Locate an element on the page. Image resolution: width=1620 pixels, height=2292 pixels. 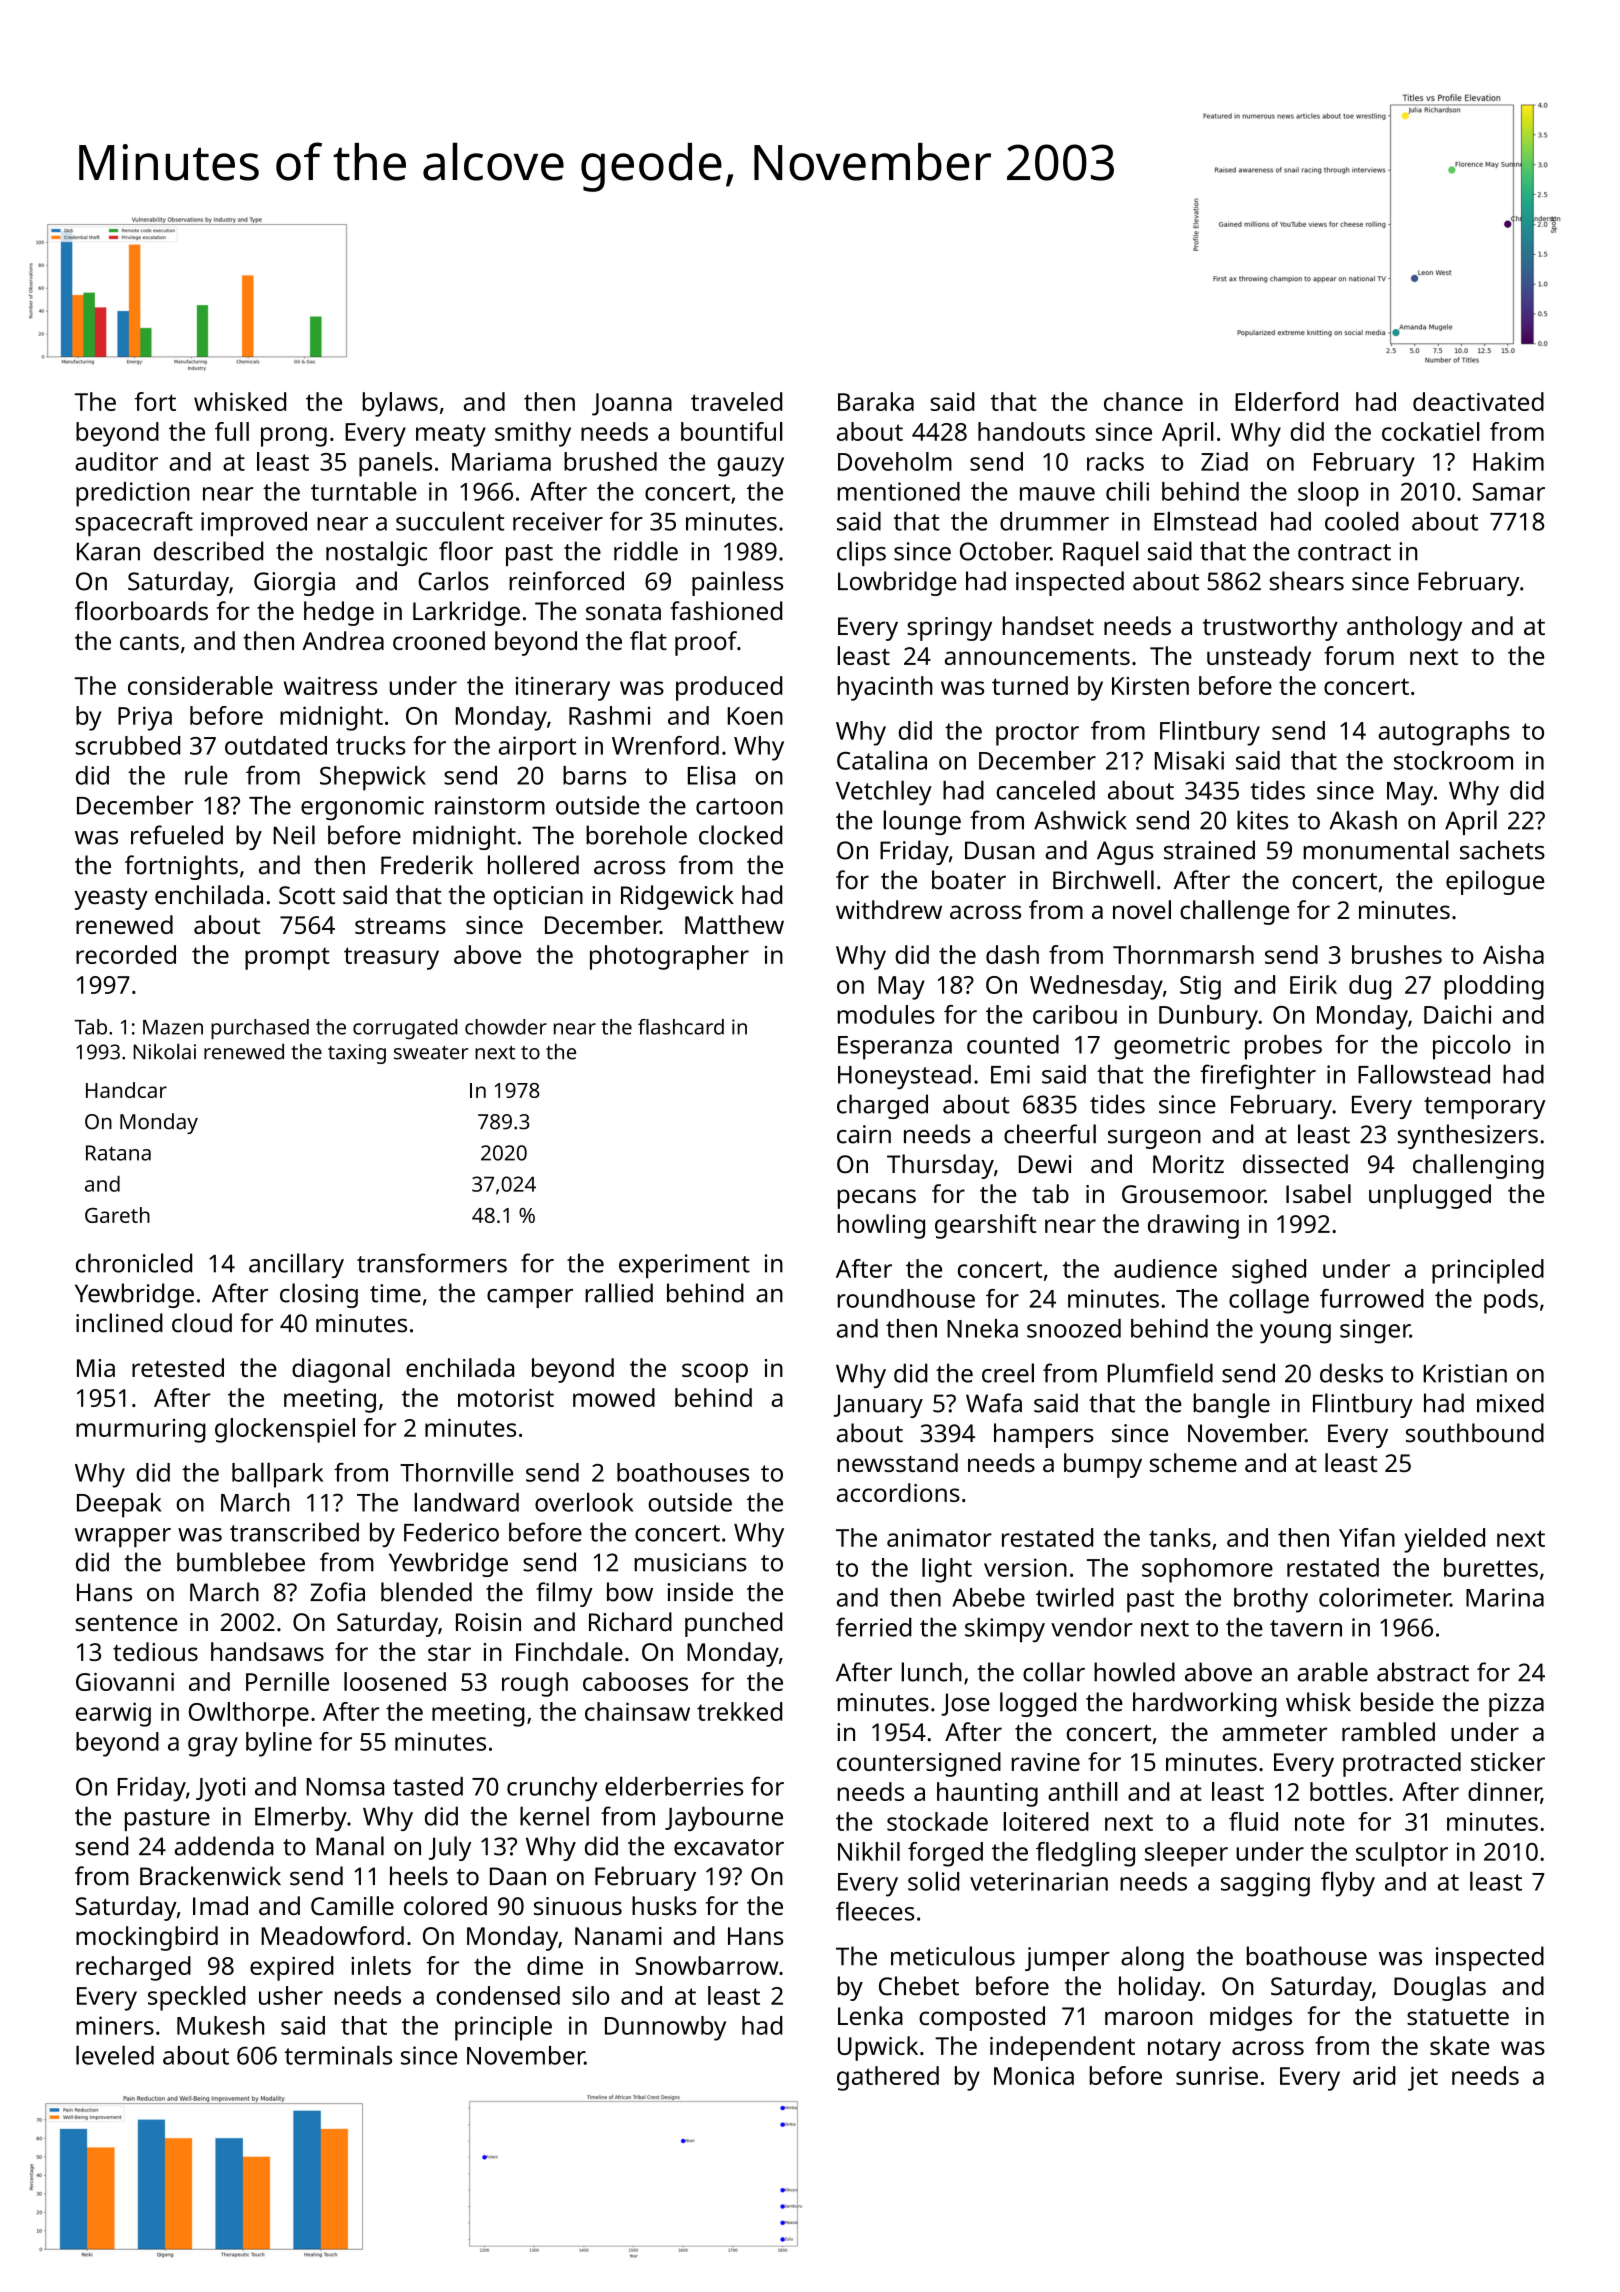
cairn is located at coordinates (864, 1134).
